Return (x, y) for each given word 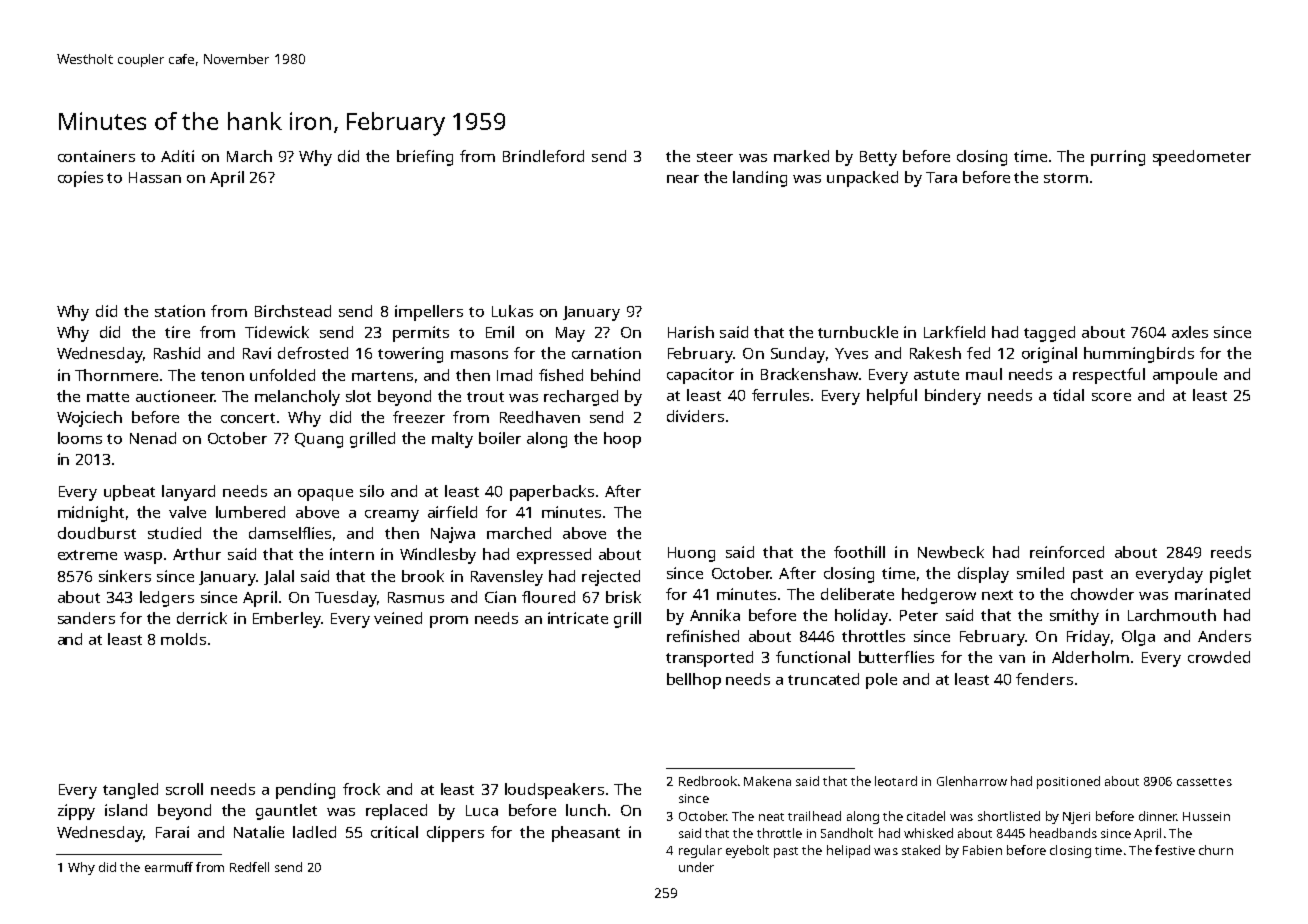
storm (1066, 178)
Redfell (249, 867)
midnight (91, 514)
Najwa (453, 535)
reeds (1231, 552)
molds (183, 639)
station (180, 311)
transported (709, 659)
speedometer (1202, 158)
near (683, 179)
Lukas (512, 311)
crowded (1219, 657)
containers (96, 156)
